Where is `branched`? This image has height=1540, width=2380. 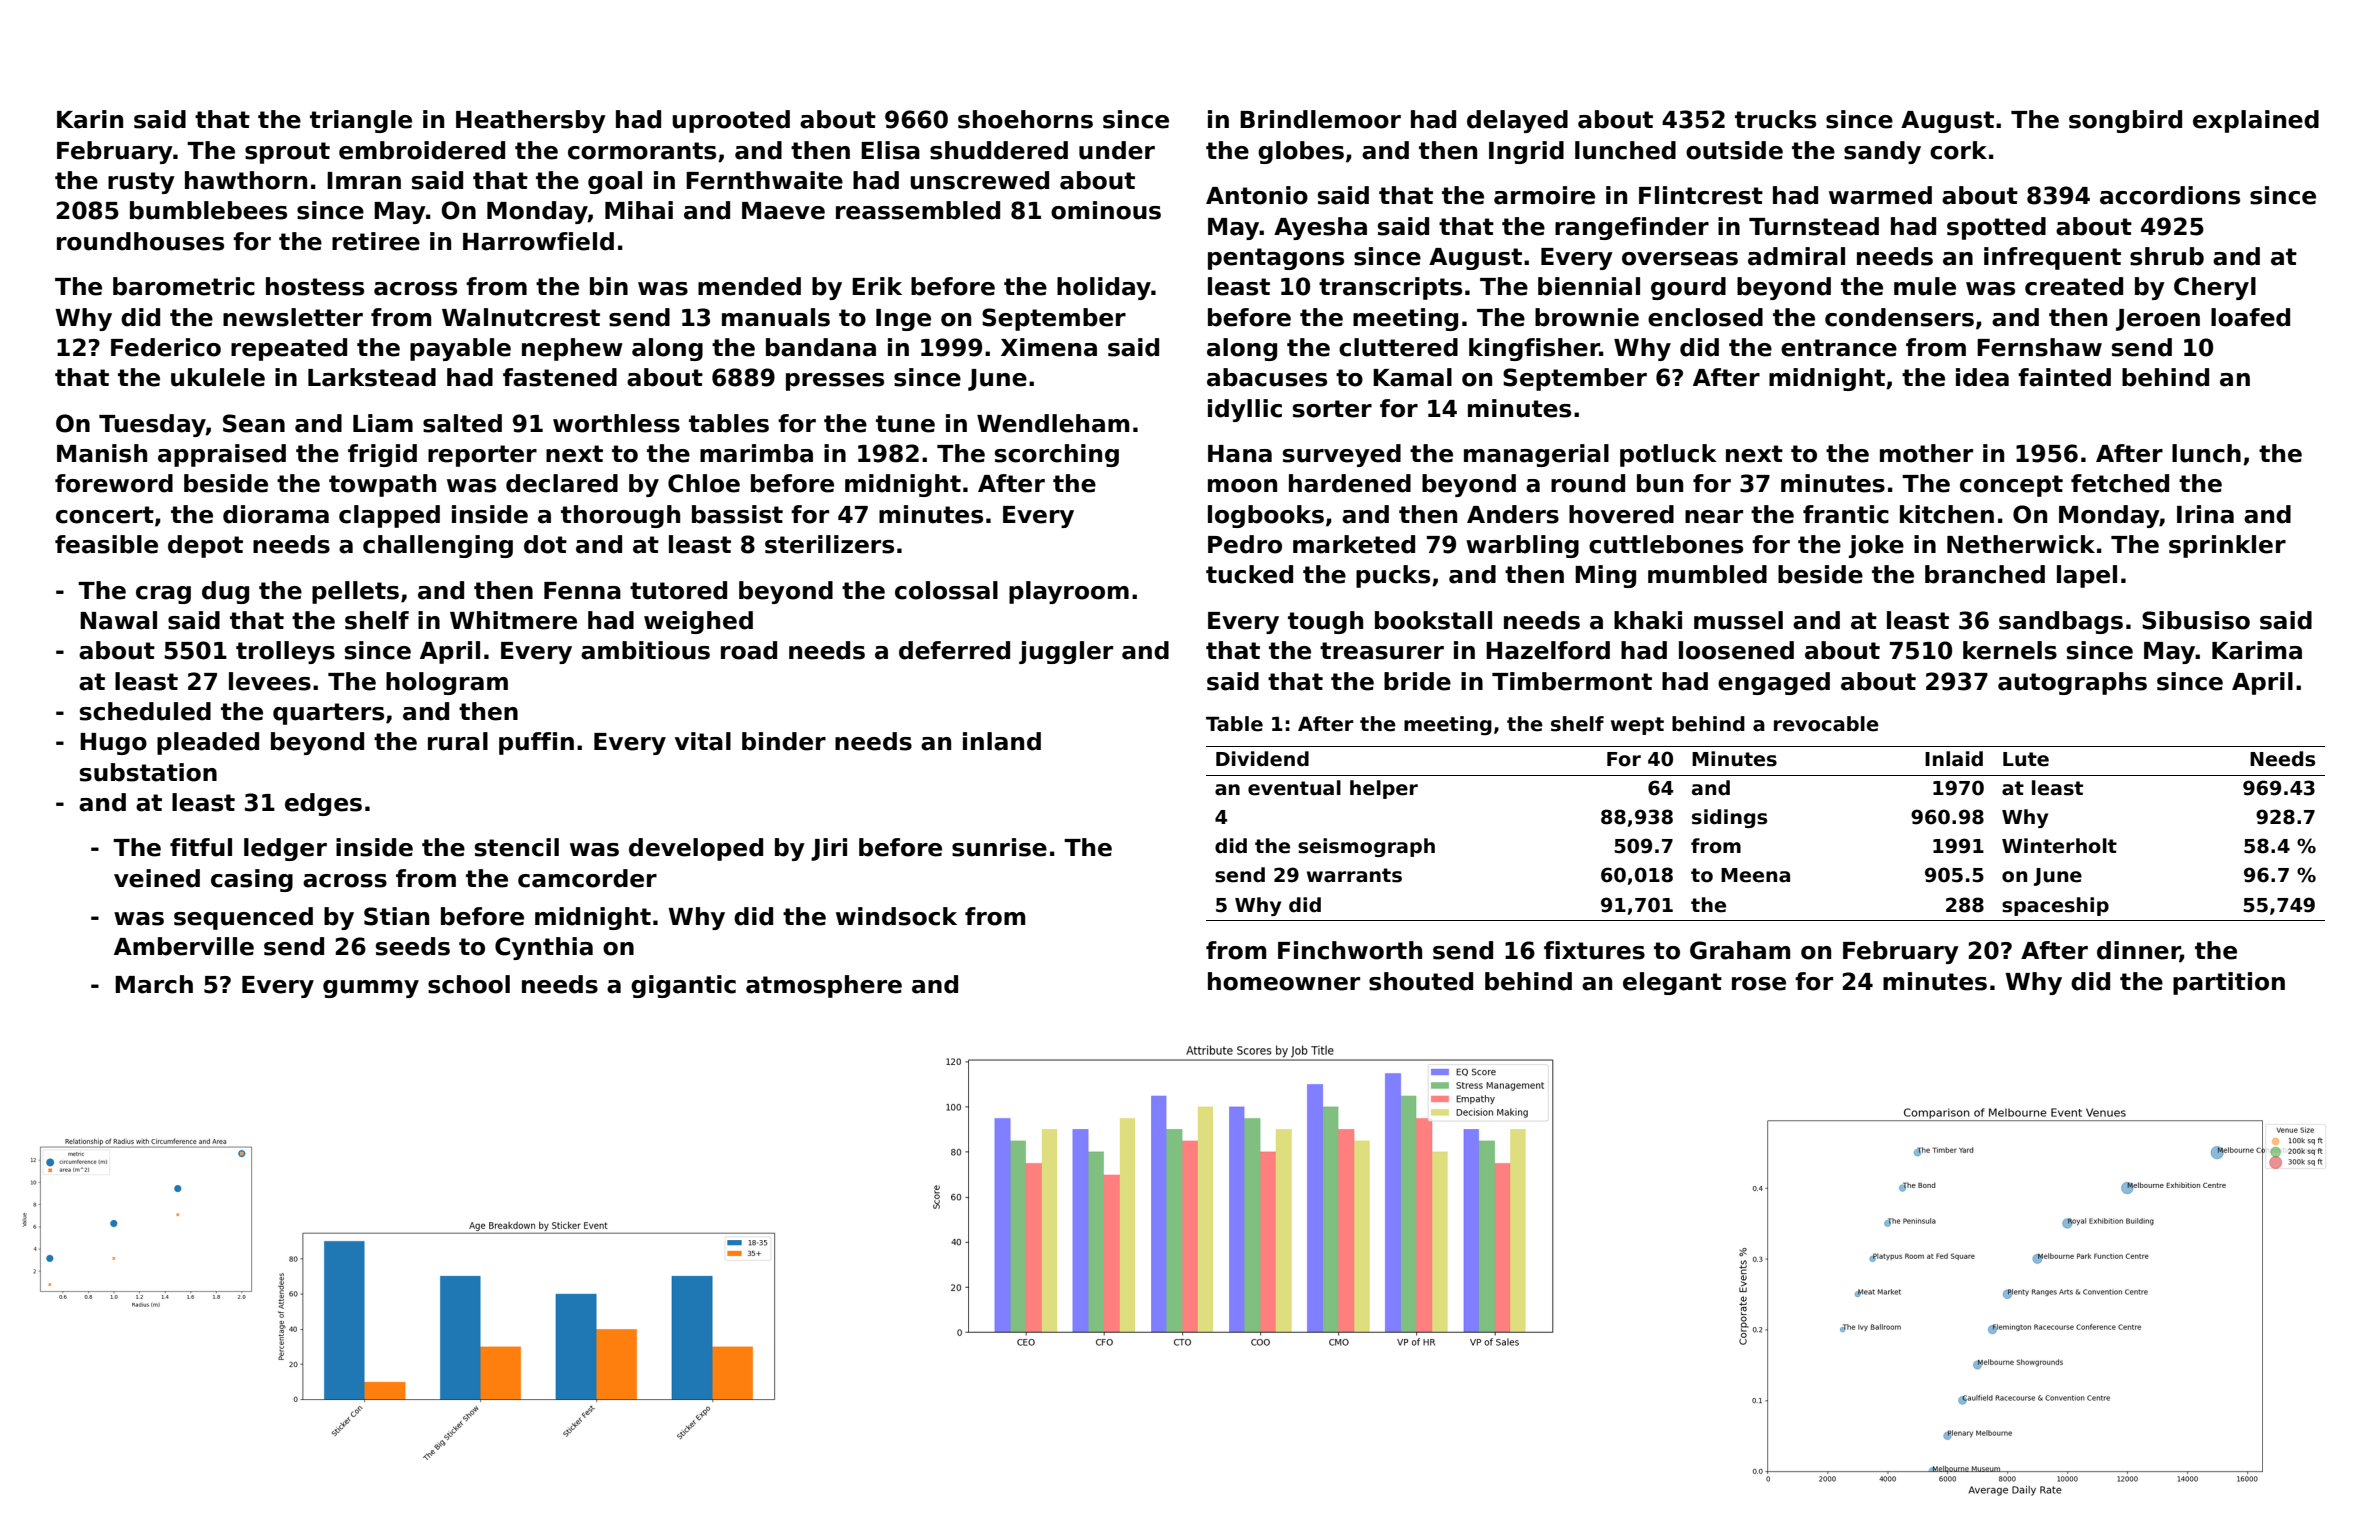
branched is located at coordinates (1985, 574).
